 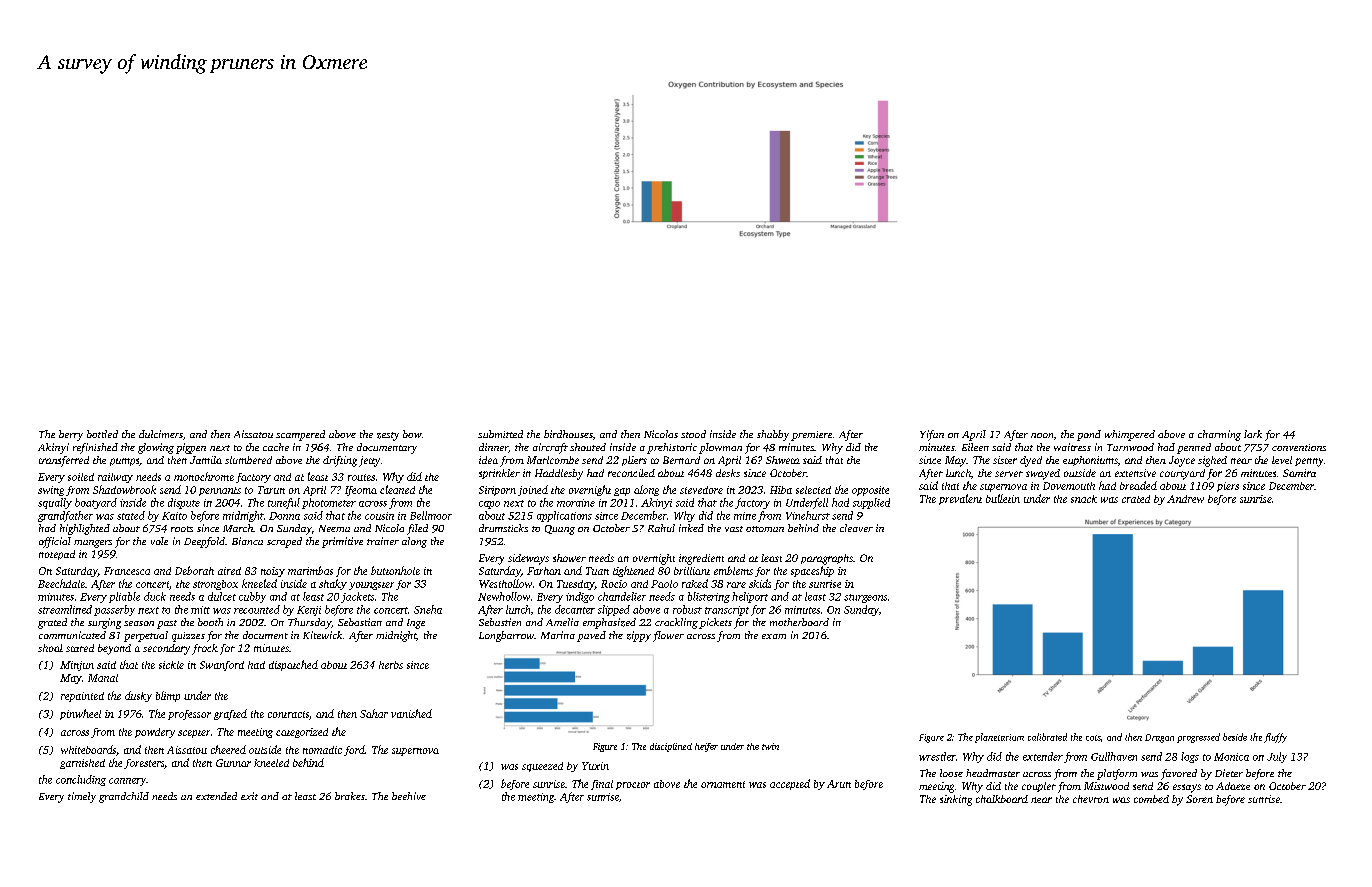 What do you see at coordinates (102, 434) in the screenshot?
I see `bottled` at bounding box center [102, 434].
